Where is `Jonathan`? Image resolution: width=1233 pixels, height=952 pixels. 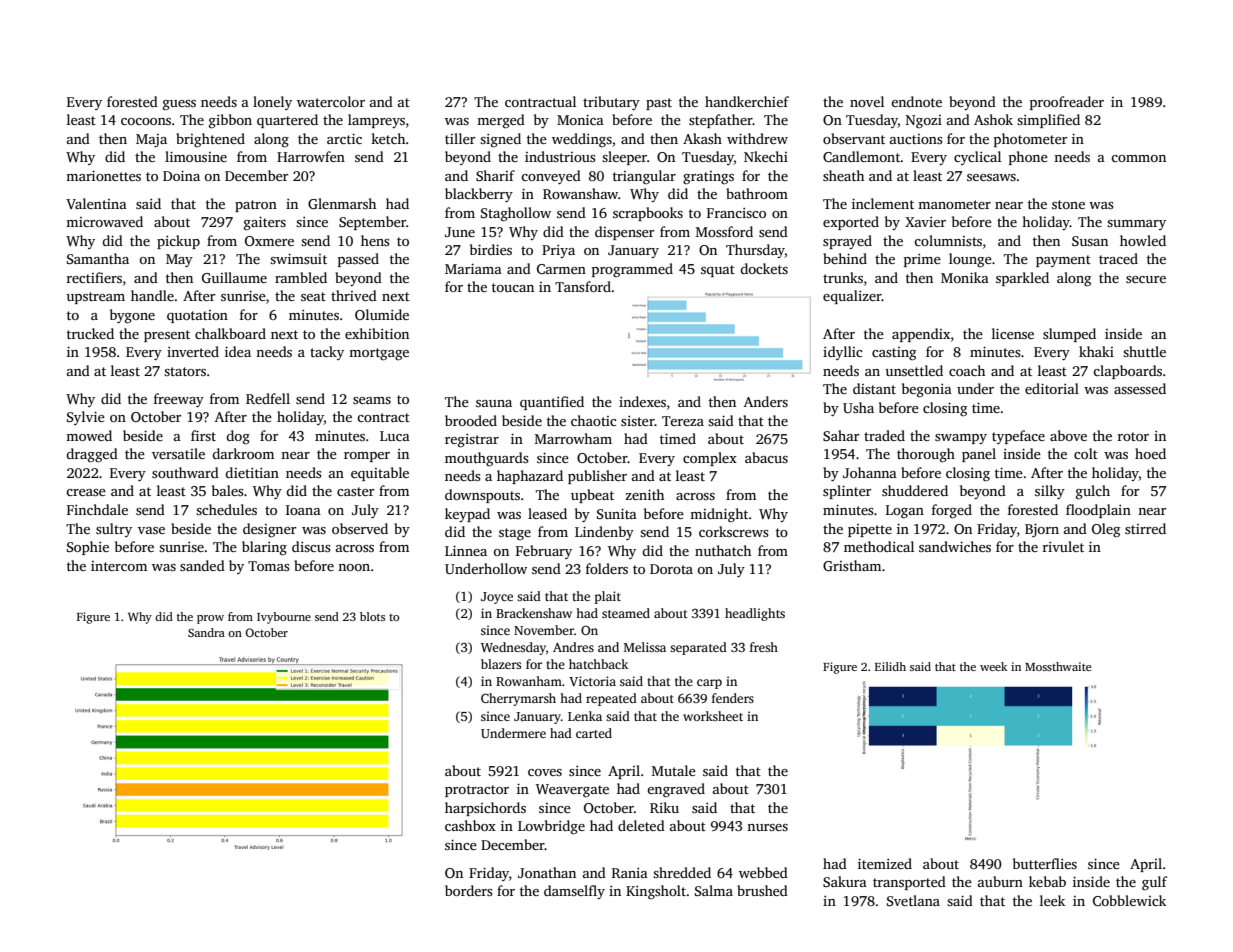 Jonathan is located at coordinates (547, 872).
